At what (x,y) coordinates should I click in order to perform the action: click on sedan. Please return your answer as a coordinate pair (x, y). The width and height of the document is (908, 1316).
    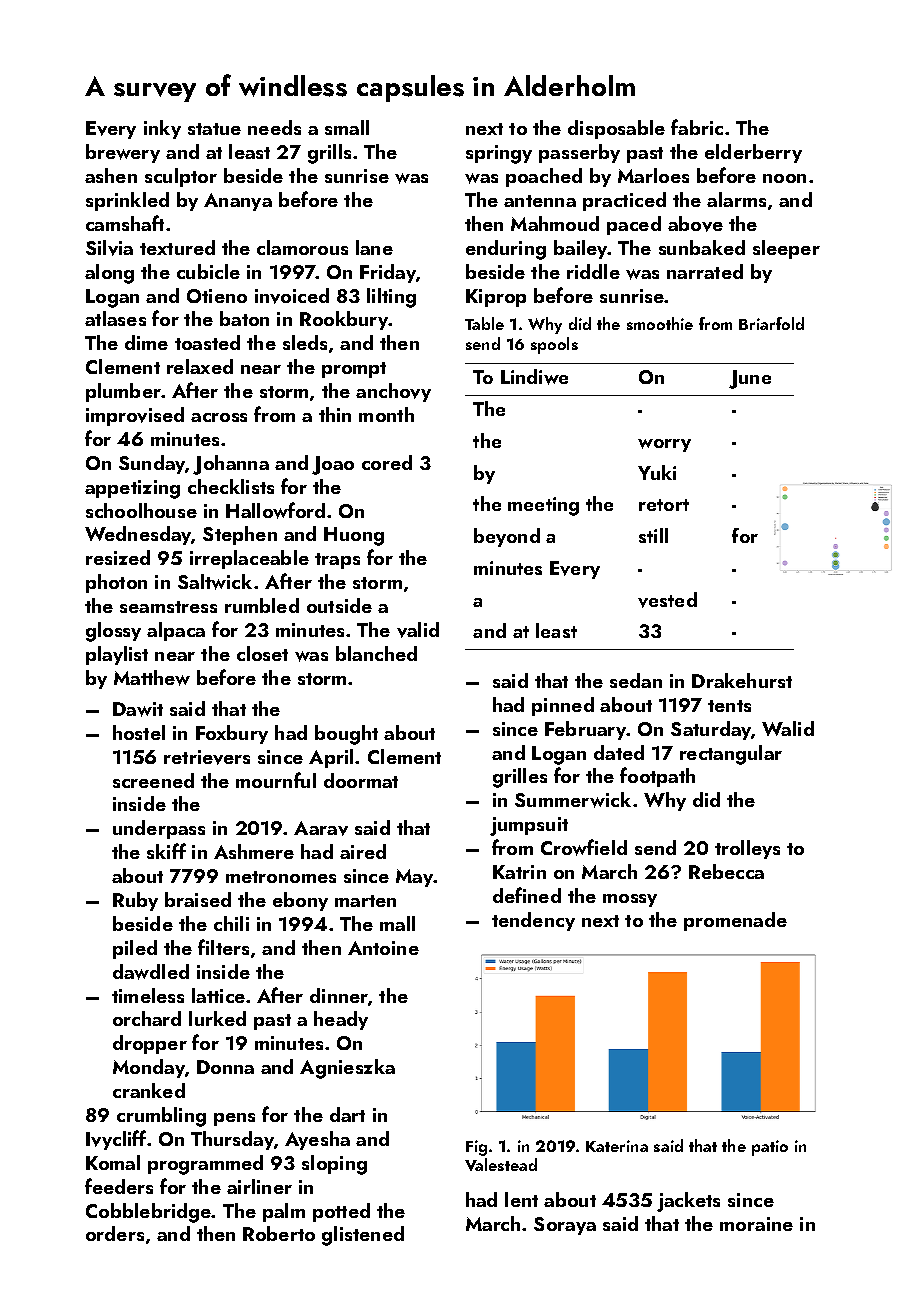
    Looking at the image, I should click on (636, 680).
